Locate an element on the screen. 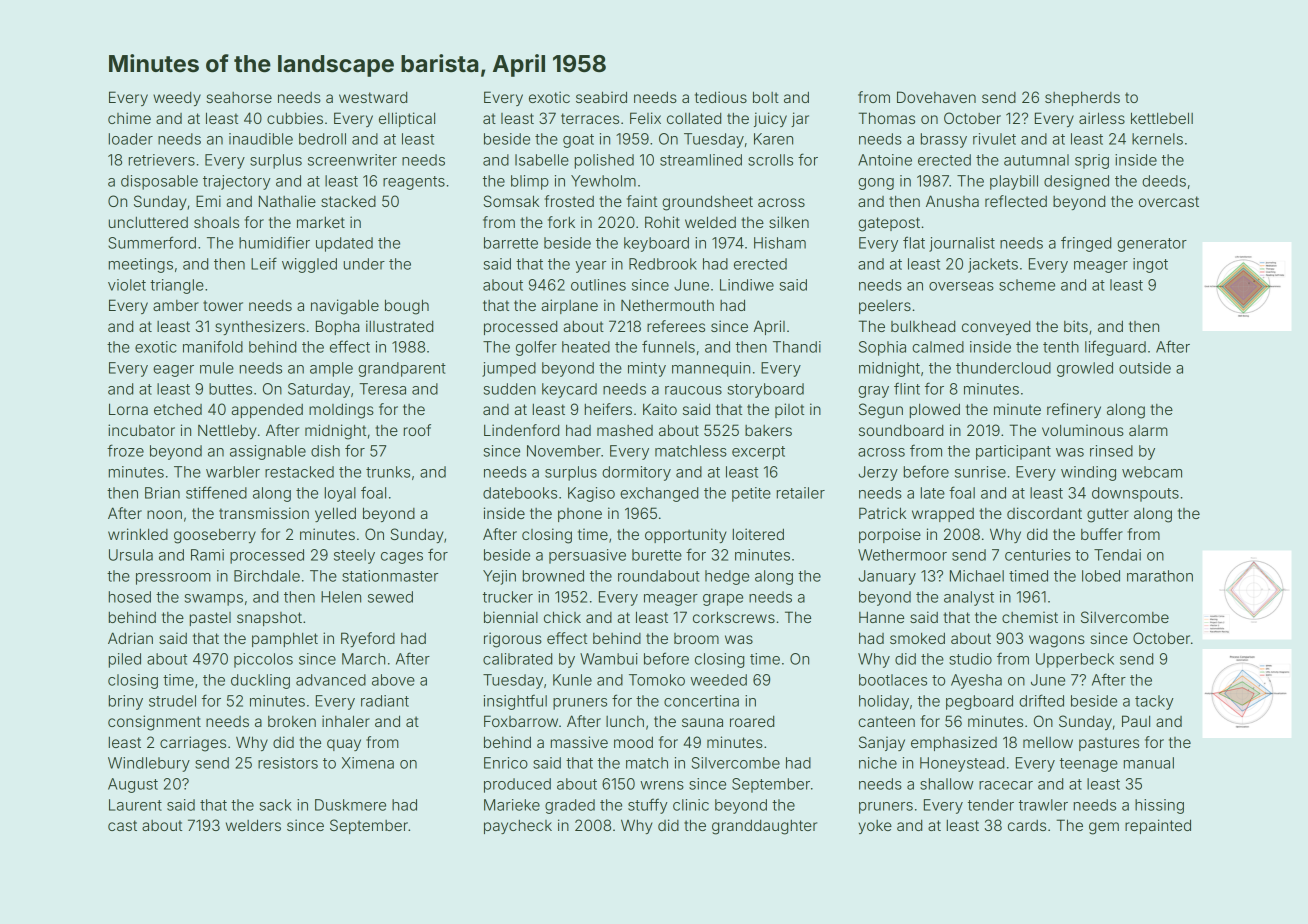 The height and width of the screenshot is (924, 1308). marathon is located at coordinates (1160, 576).
